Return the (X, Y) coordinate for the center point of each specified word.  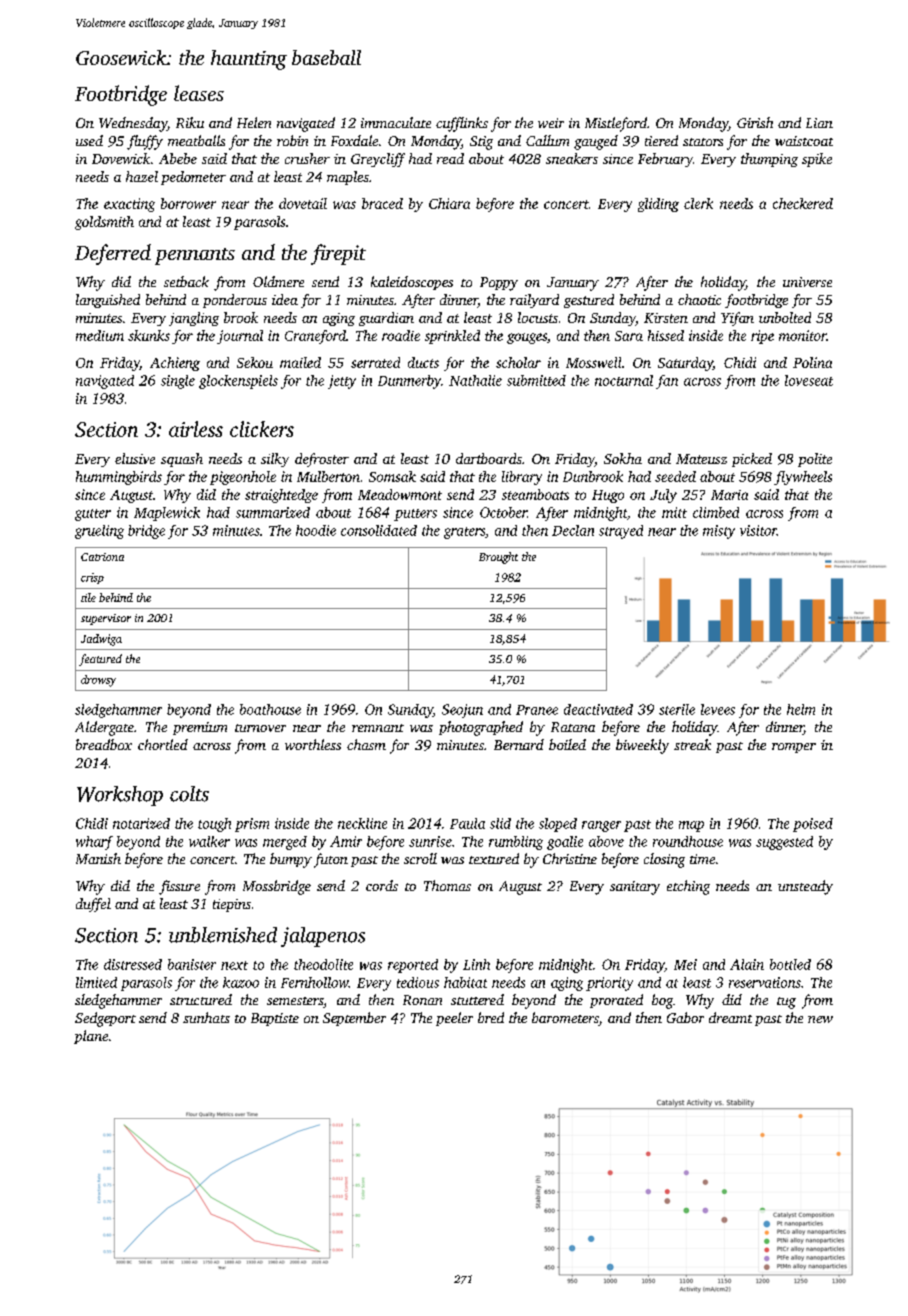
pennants (195, 256)
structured (201, 999)
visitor (758, 530)
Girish (755, 122)
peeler (454, 1019)
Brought (498, 558)
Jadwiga (101, 640)
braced (382, 203)
